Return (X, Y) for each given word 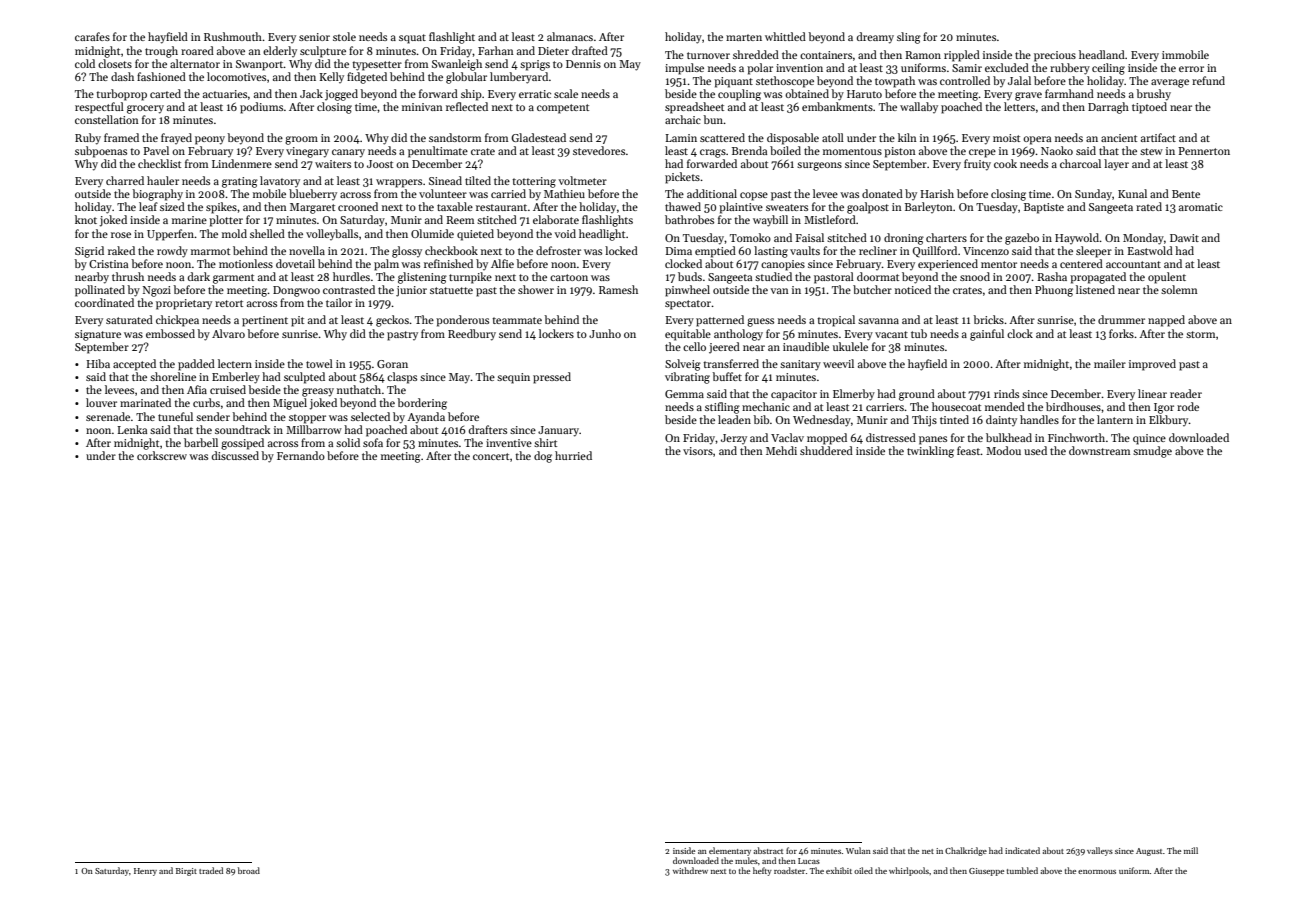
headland (1102, 54)
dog (543, 457)
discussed (235, 455)
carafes (92, 36)
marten (744, 37)
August (1149, 852)
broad (249, 870)
